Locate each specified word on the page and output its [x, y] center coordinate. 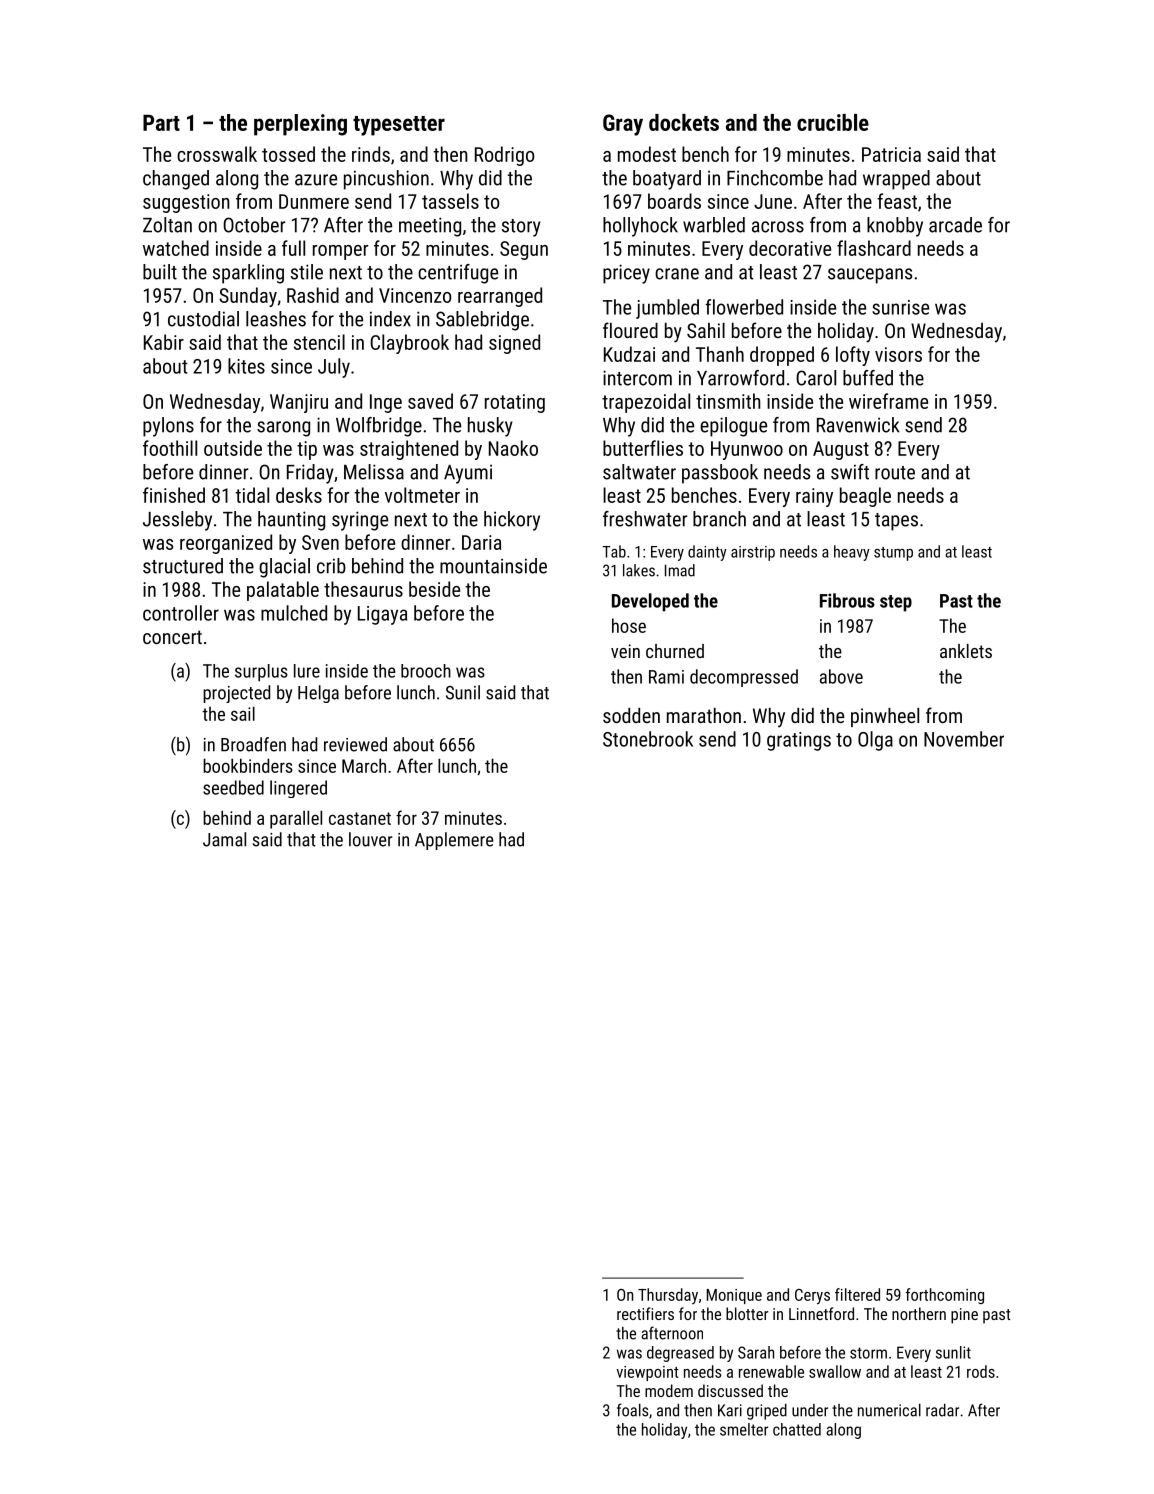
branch [719, 519]
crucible [833, 122]
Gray [623, 125]
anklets [966, 651]
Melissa [374, 472]
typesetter [399, 126]
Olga [875, 741]
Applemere [454, 841]
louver [370, 839]
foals [632, 1410]
